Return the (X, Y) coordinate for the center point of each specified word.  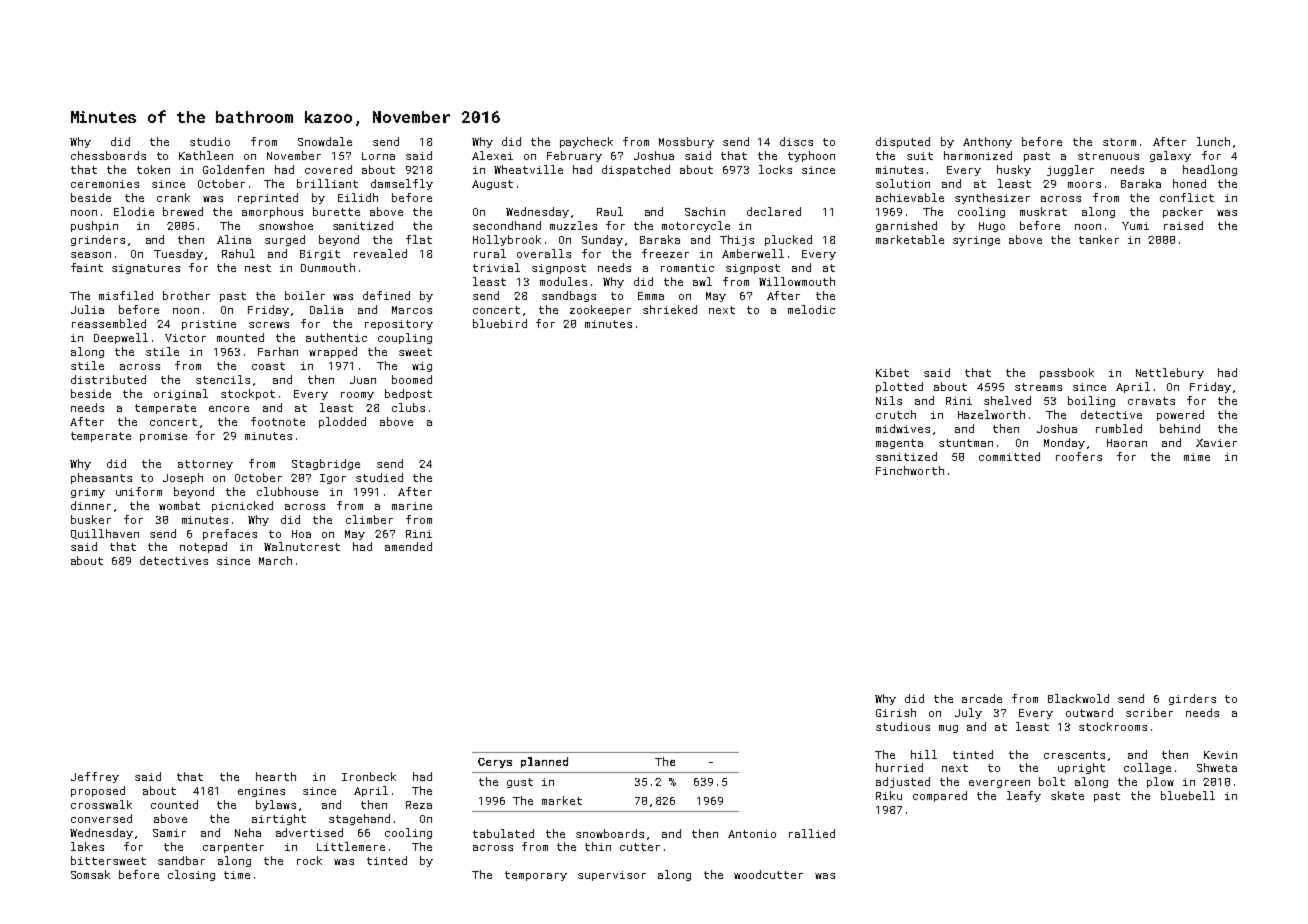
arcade (982, 698)
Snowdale (325, 141)
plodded (342, 422)
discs (796, 141)
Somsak (90, 874)
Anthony (987, 142)
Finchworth (910, 470)
